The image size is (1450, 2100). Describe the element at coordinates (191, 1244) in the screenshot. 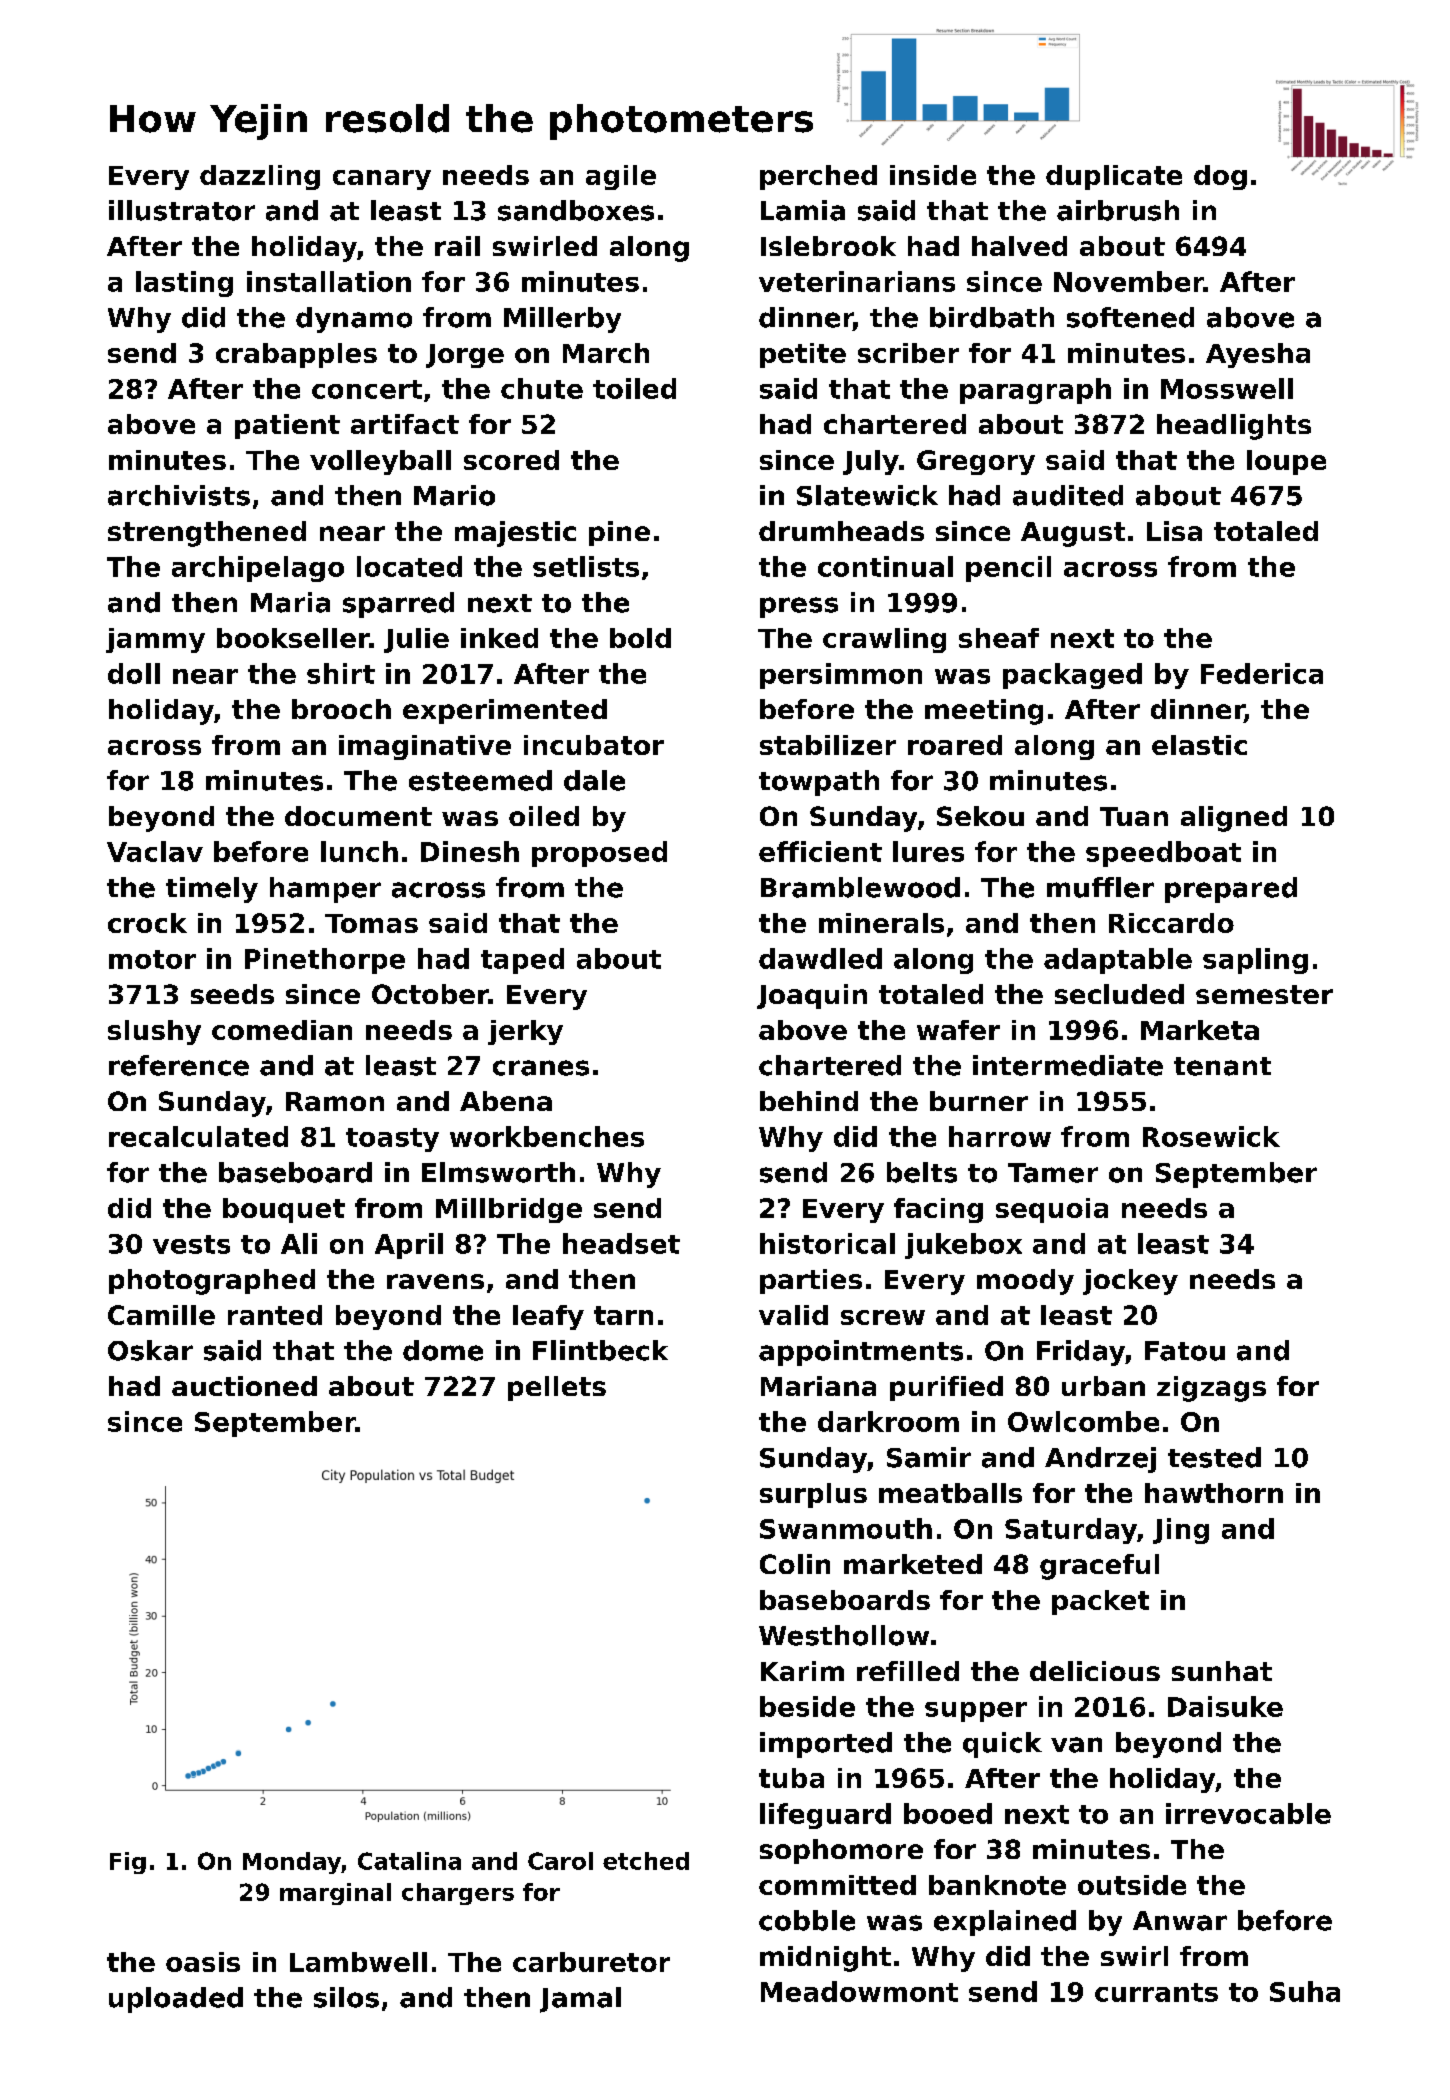

I see `vests` at that location.
